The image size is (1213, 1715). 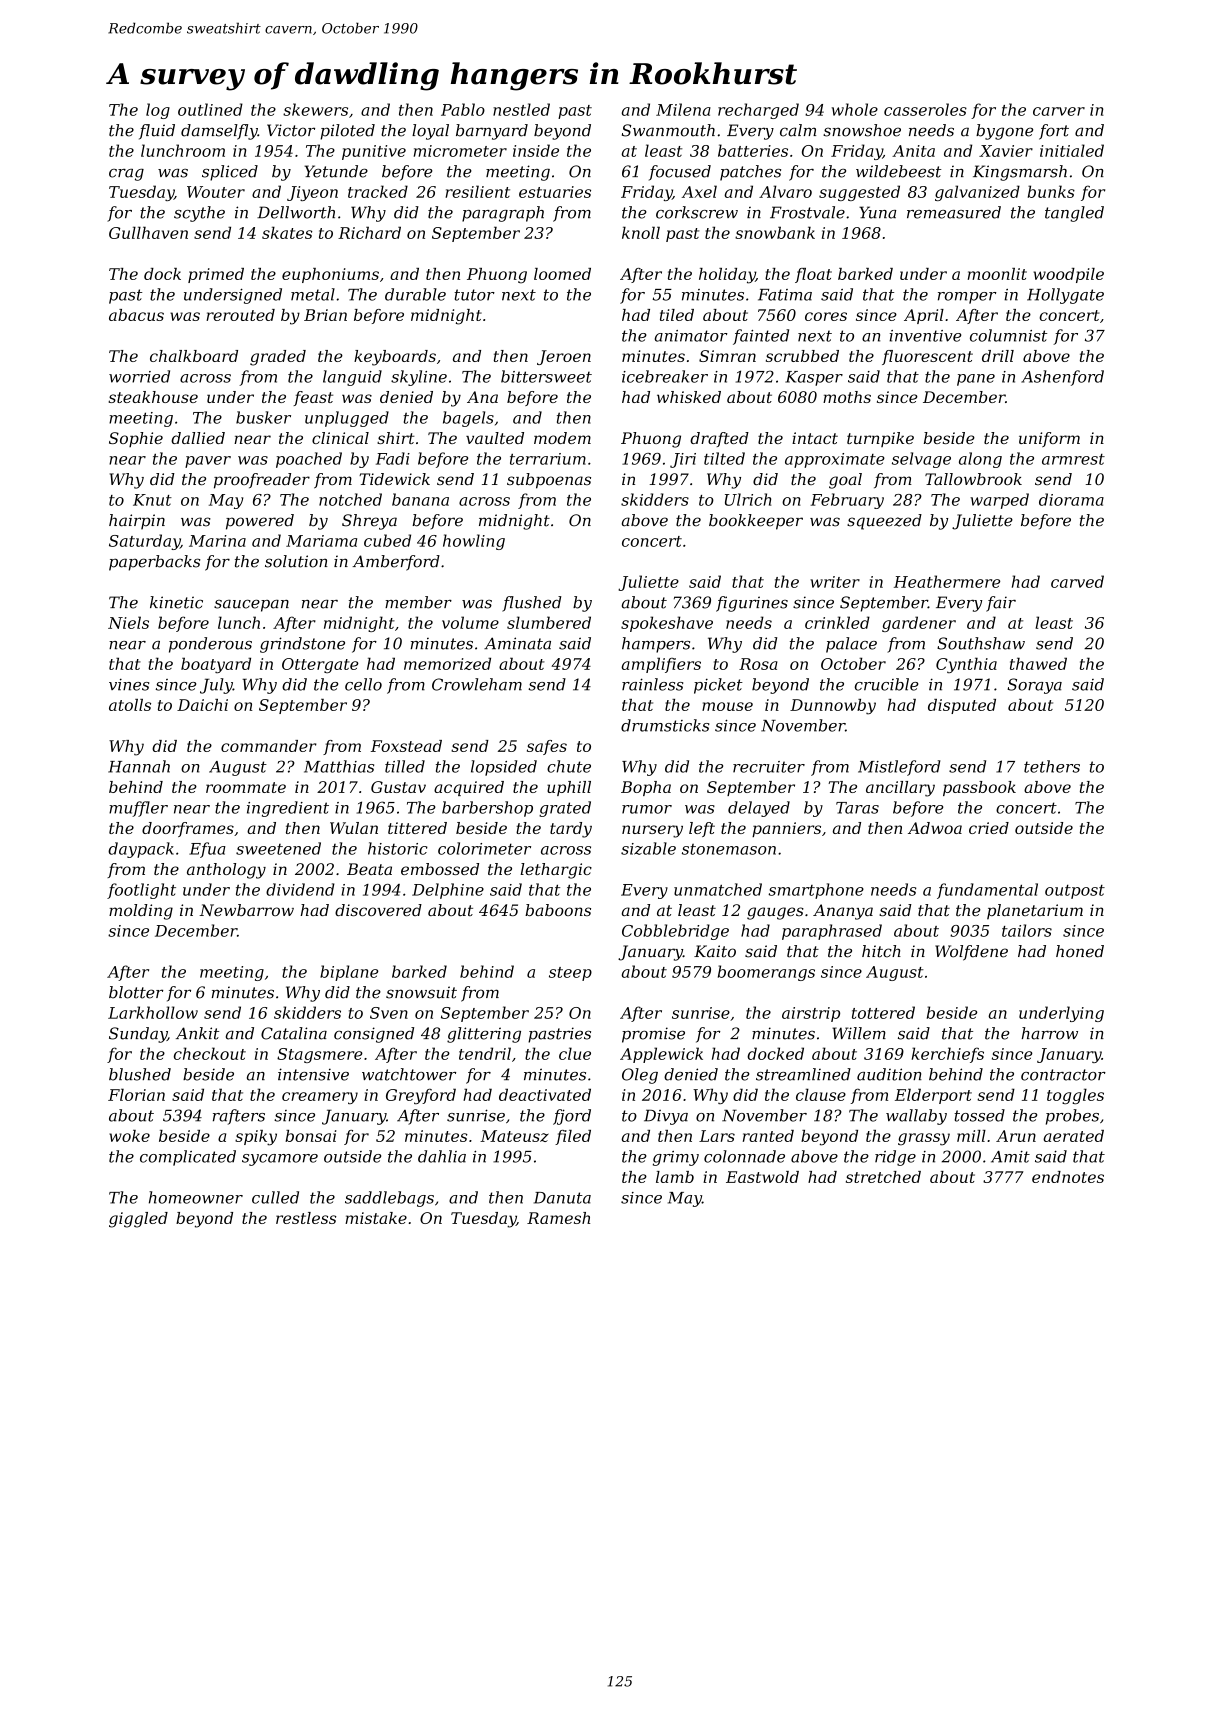 What do you see at coordinates (570, 974) in the page?
I see `steep` at bounding box center [570, 974].
